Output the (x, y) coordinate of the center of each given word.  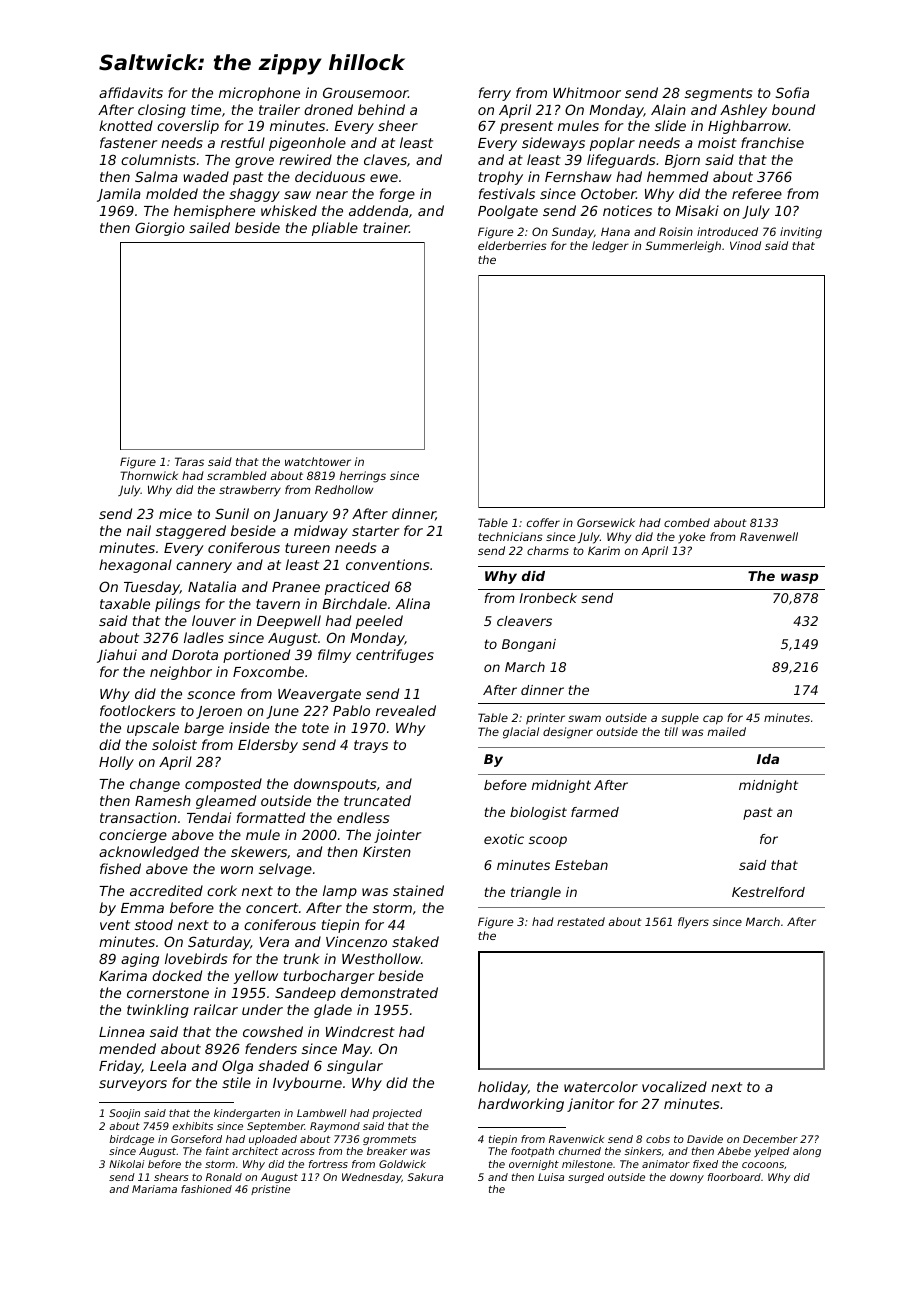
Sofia (792, 92)
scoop (548, 841)
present (526, 127)
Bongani (529, 645)
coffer (543, 522)
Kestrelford (768, 892)
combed (687, 522)
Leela (168, 1065)
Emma (142, 908)
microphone (259, 94)
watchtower (318, 461)
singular (355, 1067)
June (282, 712)
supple (680, 719)
